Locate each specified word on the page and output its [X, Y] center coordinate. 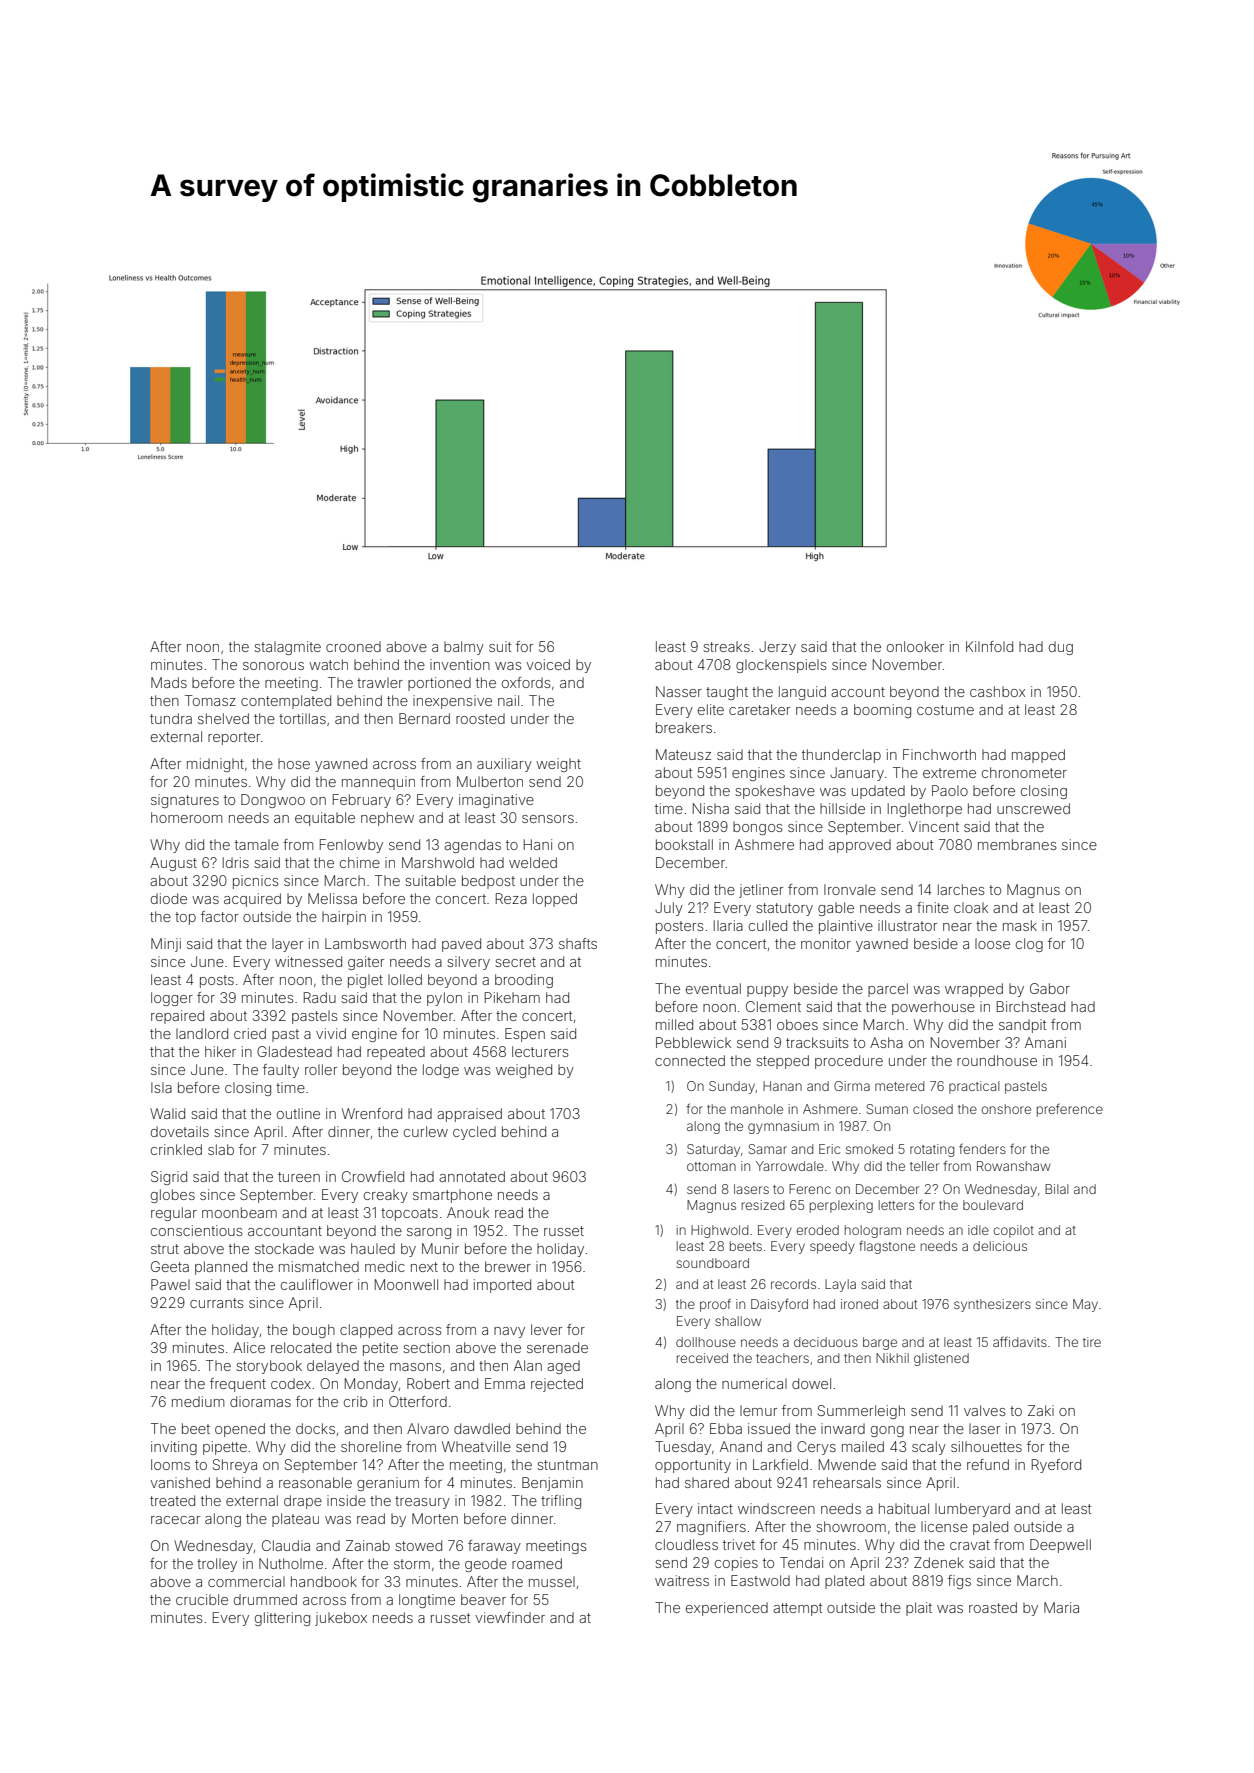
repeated [396, 1053]
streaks [726, 646]
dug [1061, 648]
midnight [215, 765]
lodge [441, 1071]
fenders [982, 1148]
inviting [174, 1448]
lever [546, 1329]
